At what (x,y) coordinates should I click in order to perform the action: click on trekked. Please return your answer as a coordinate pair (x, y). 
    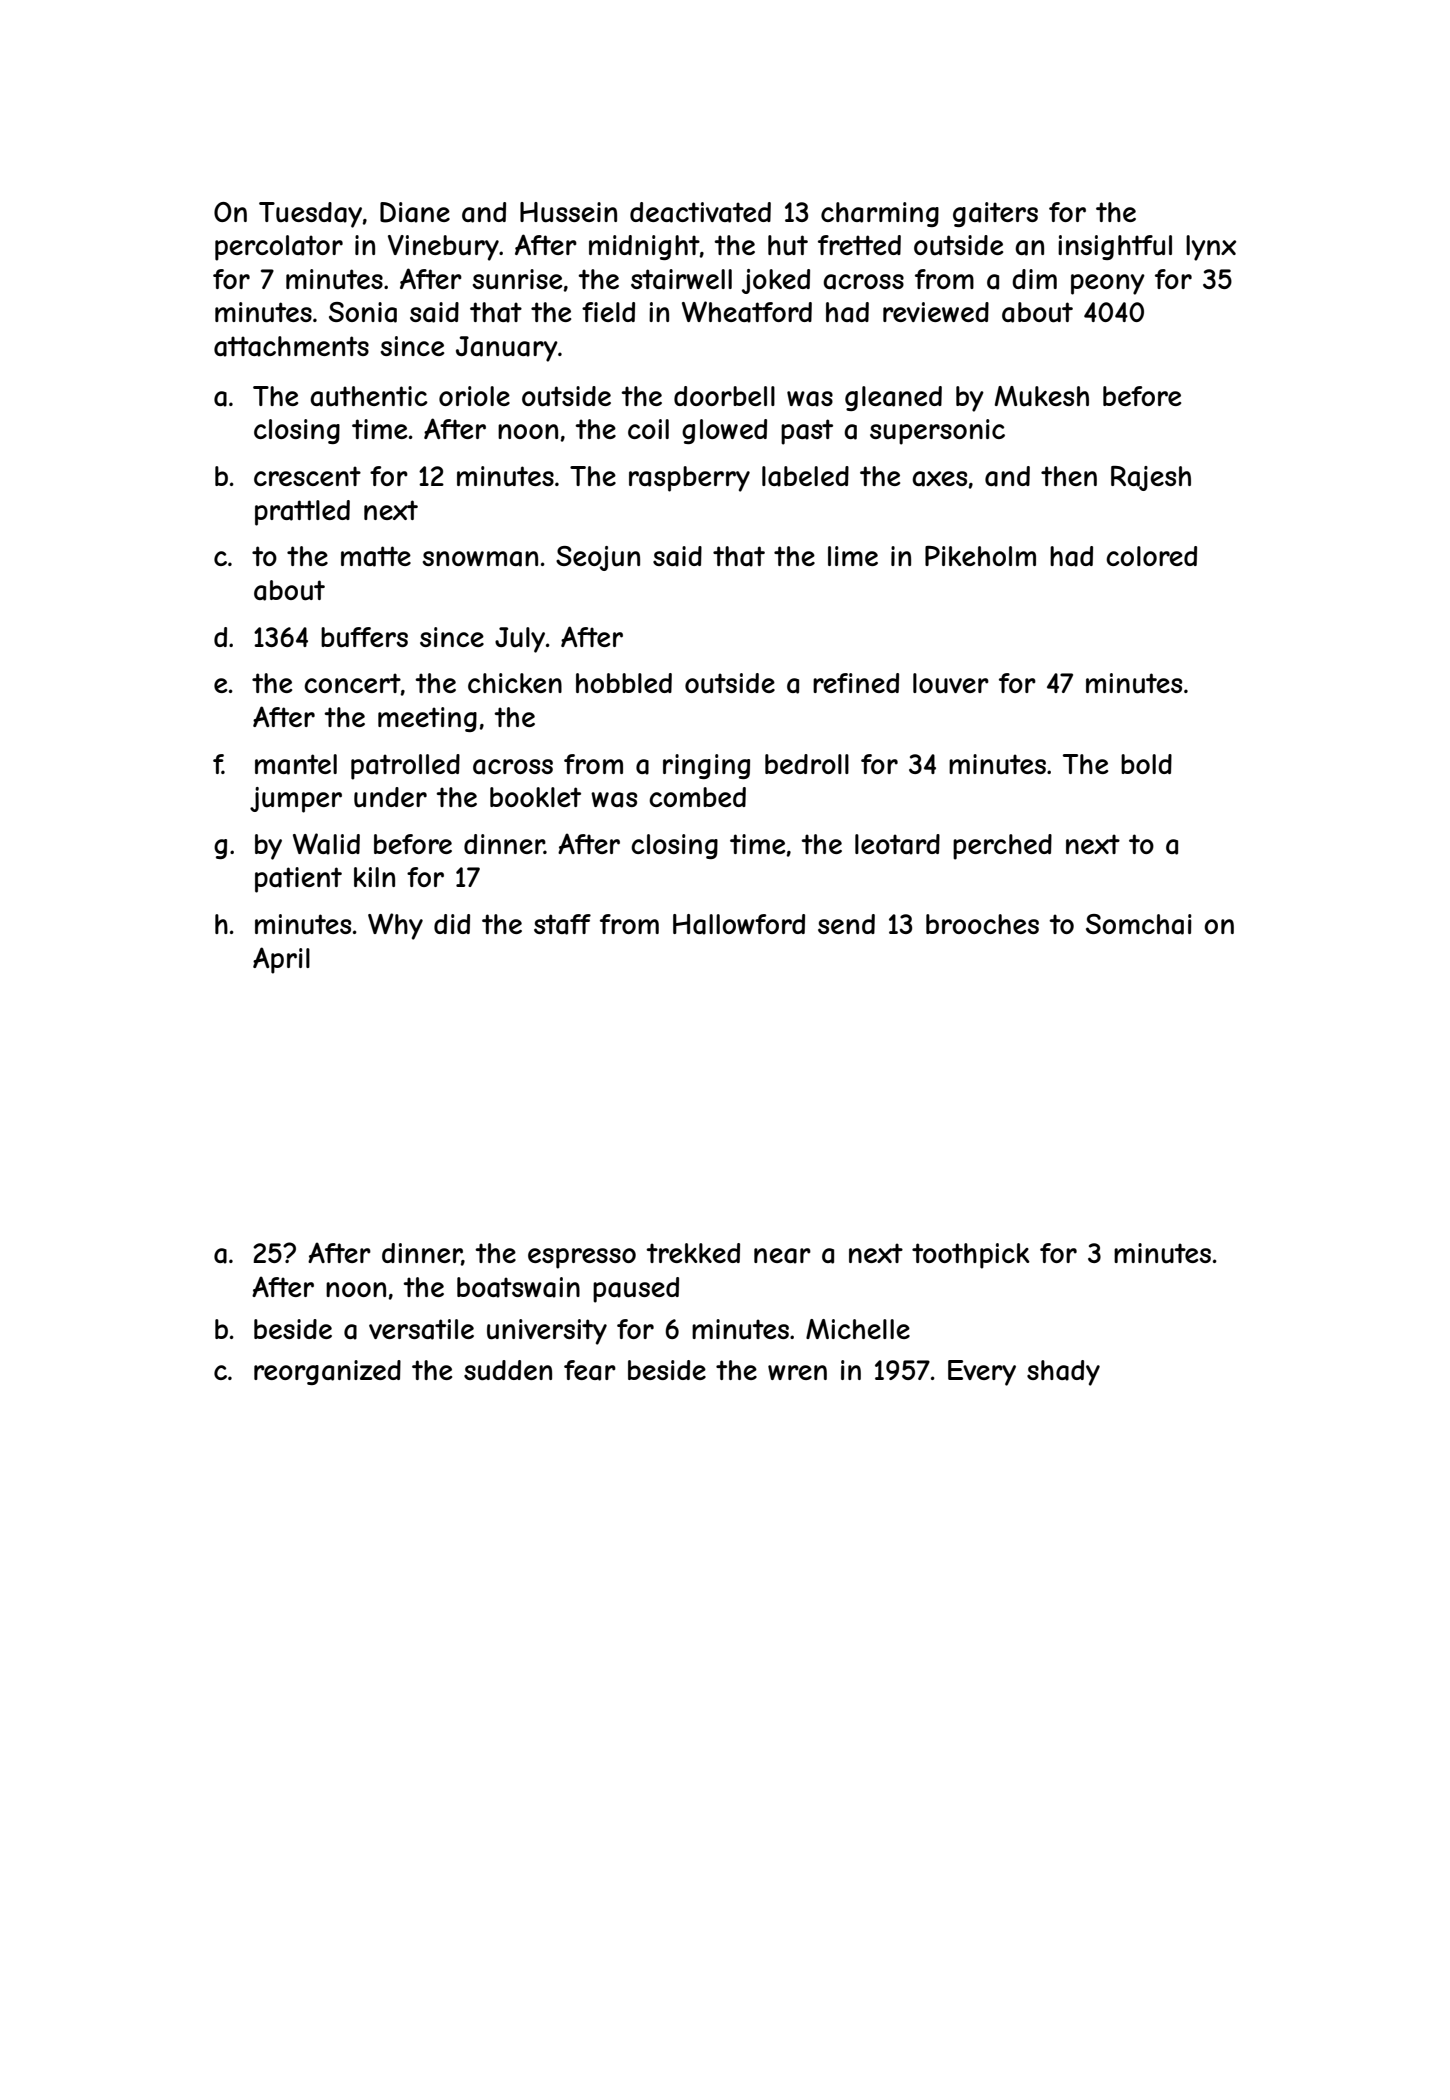
    Looking at the image, I should click on (693, 1253).
